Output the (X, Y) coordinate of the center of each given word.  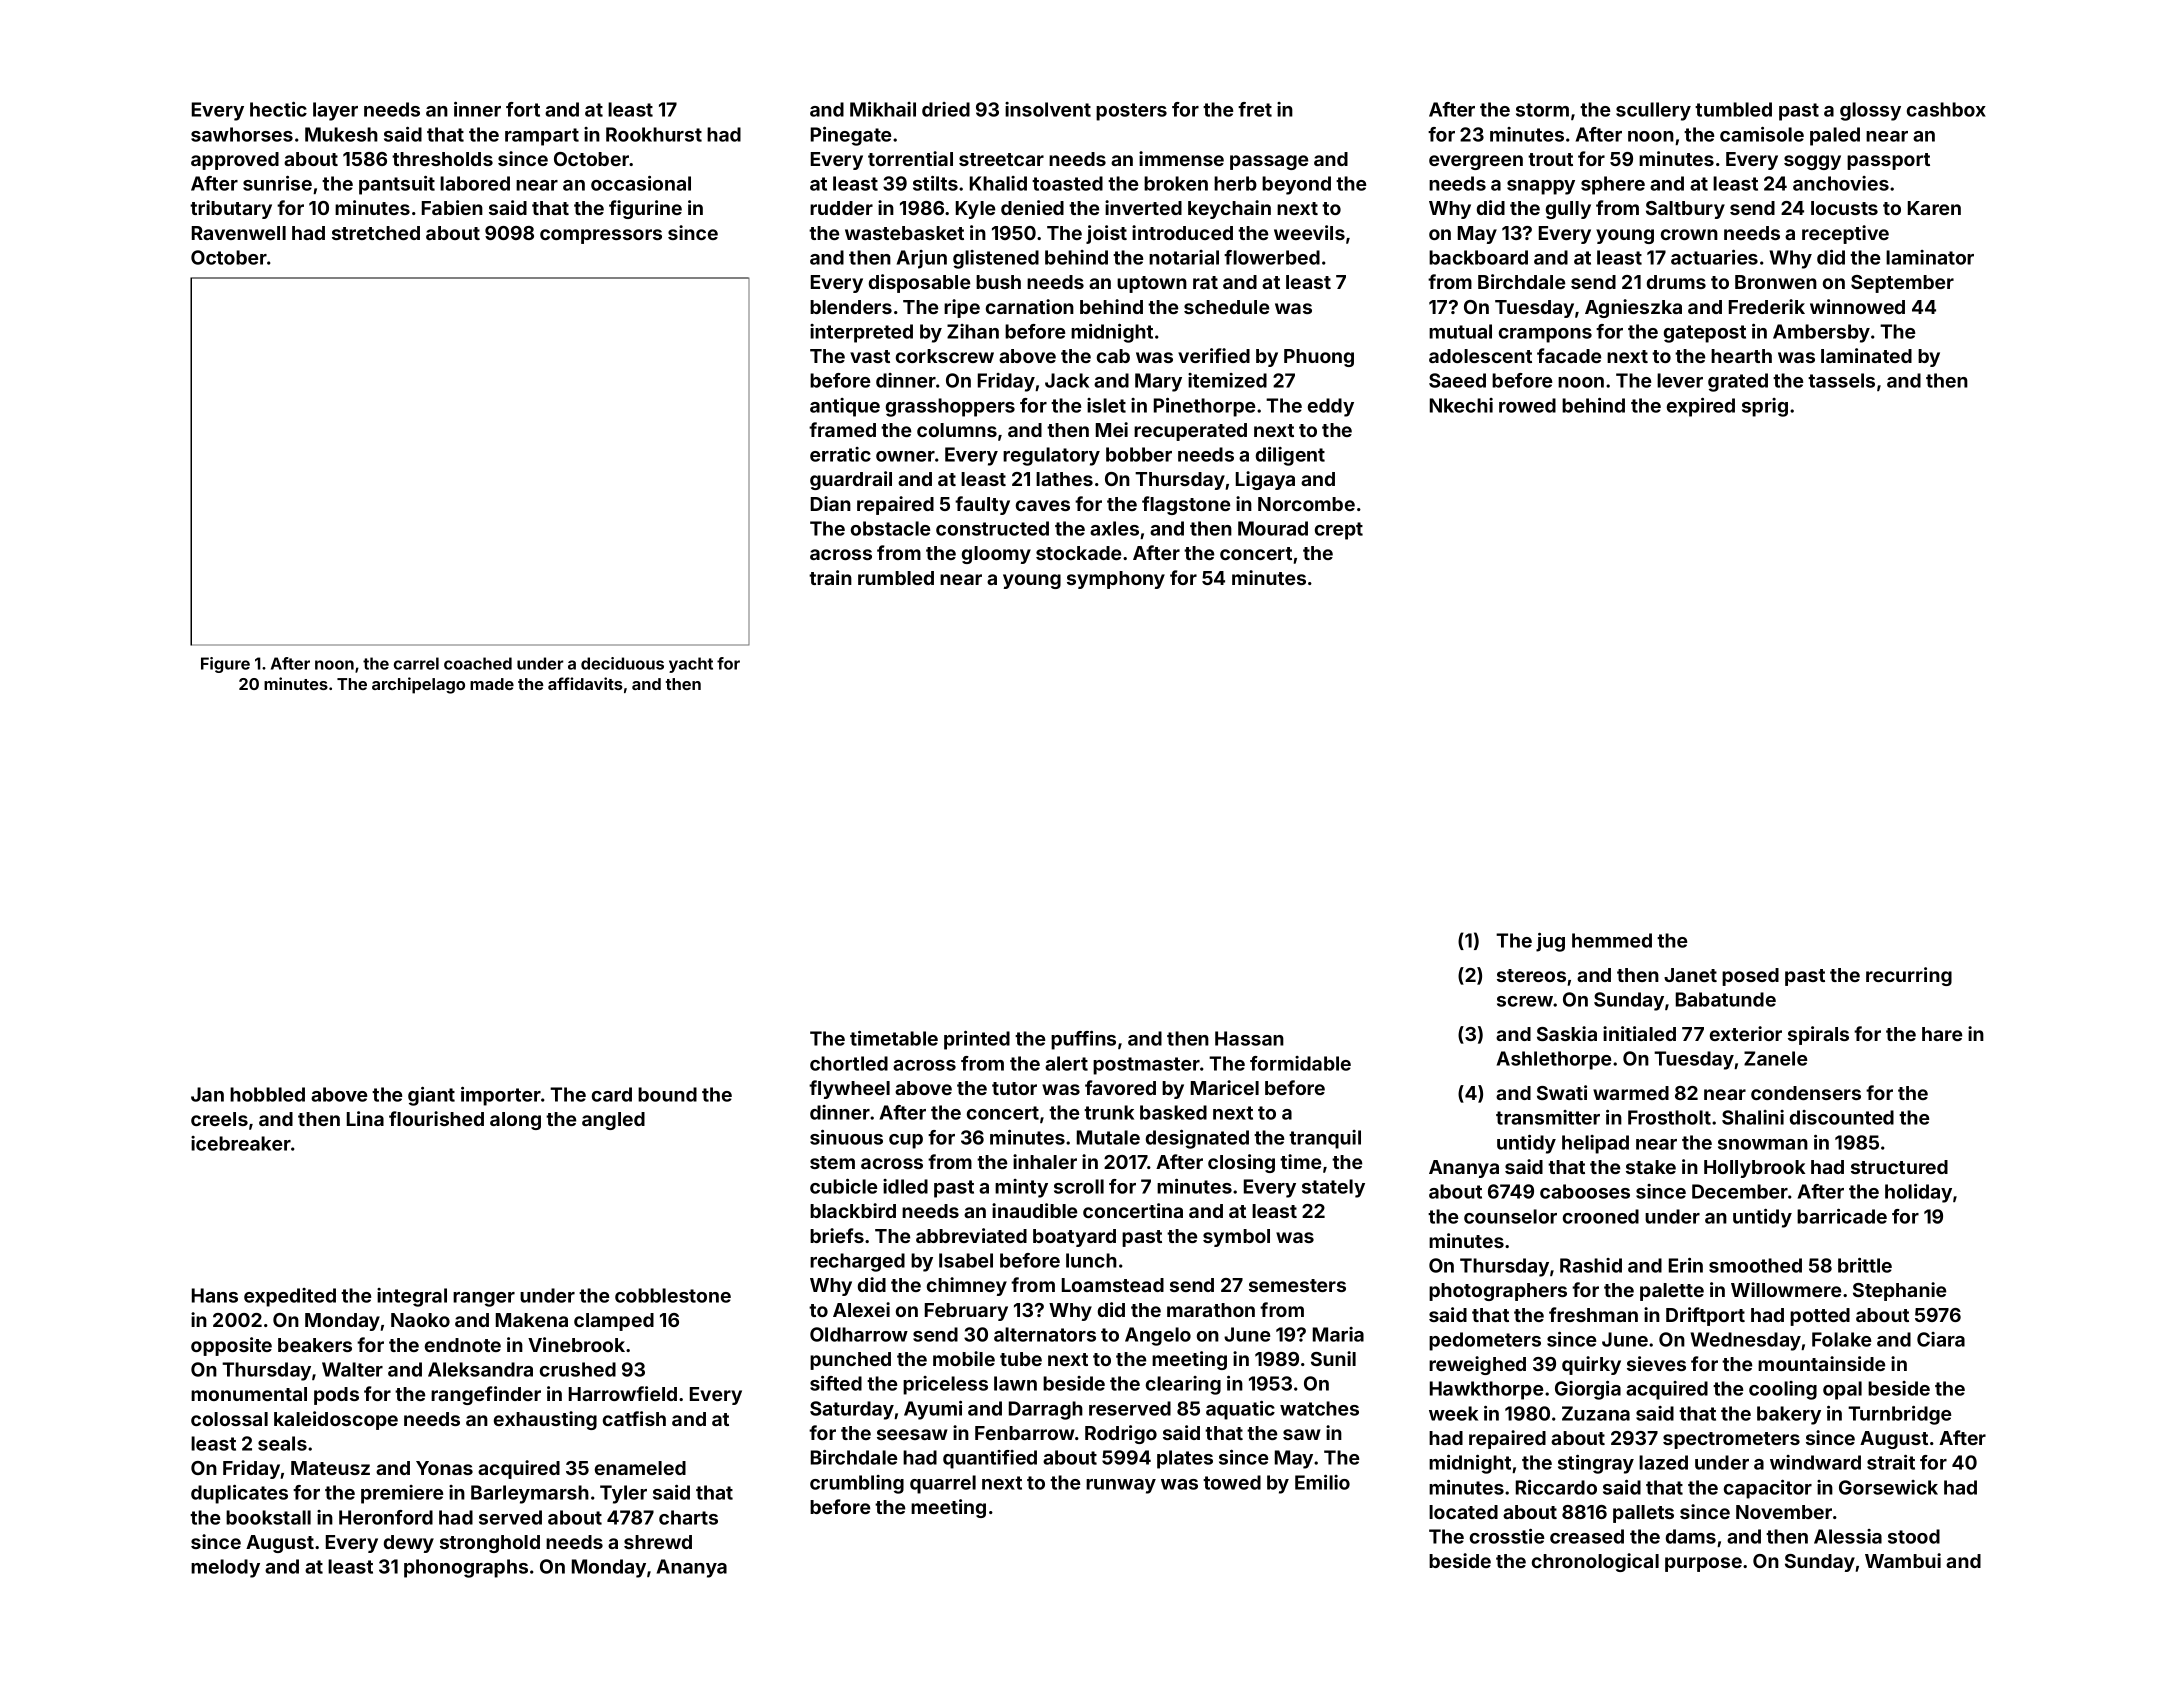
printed (977, 1040)
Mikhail (883, 109)
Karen (1934, 208)
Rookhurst (654, 134)
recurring (1909, 976)
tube (1021, 1359)
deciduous (622, 663)
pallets (1643, 1514)
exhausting (545, 1420)
